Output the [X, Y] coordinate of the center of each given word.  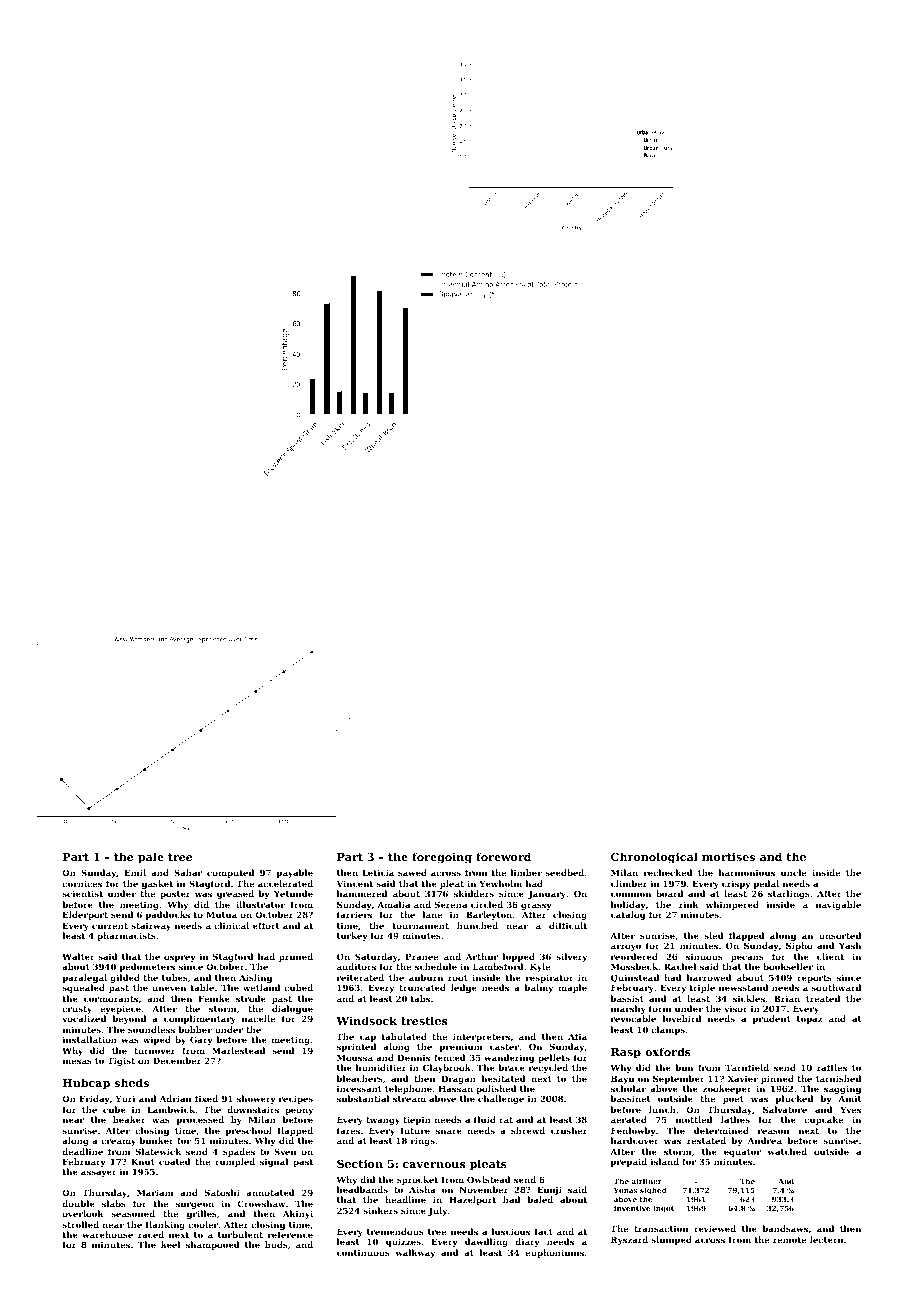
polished [496, 1089]
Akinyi [298, 1214]
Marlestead [238, 1050]
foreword [503, 856]
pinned [777, 1079]
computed [230, 873]
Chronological [654, 858]
